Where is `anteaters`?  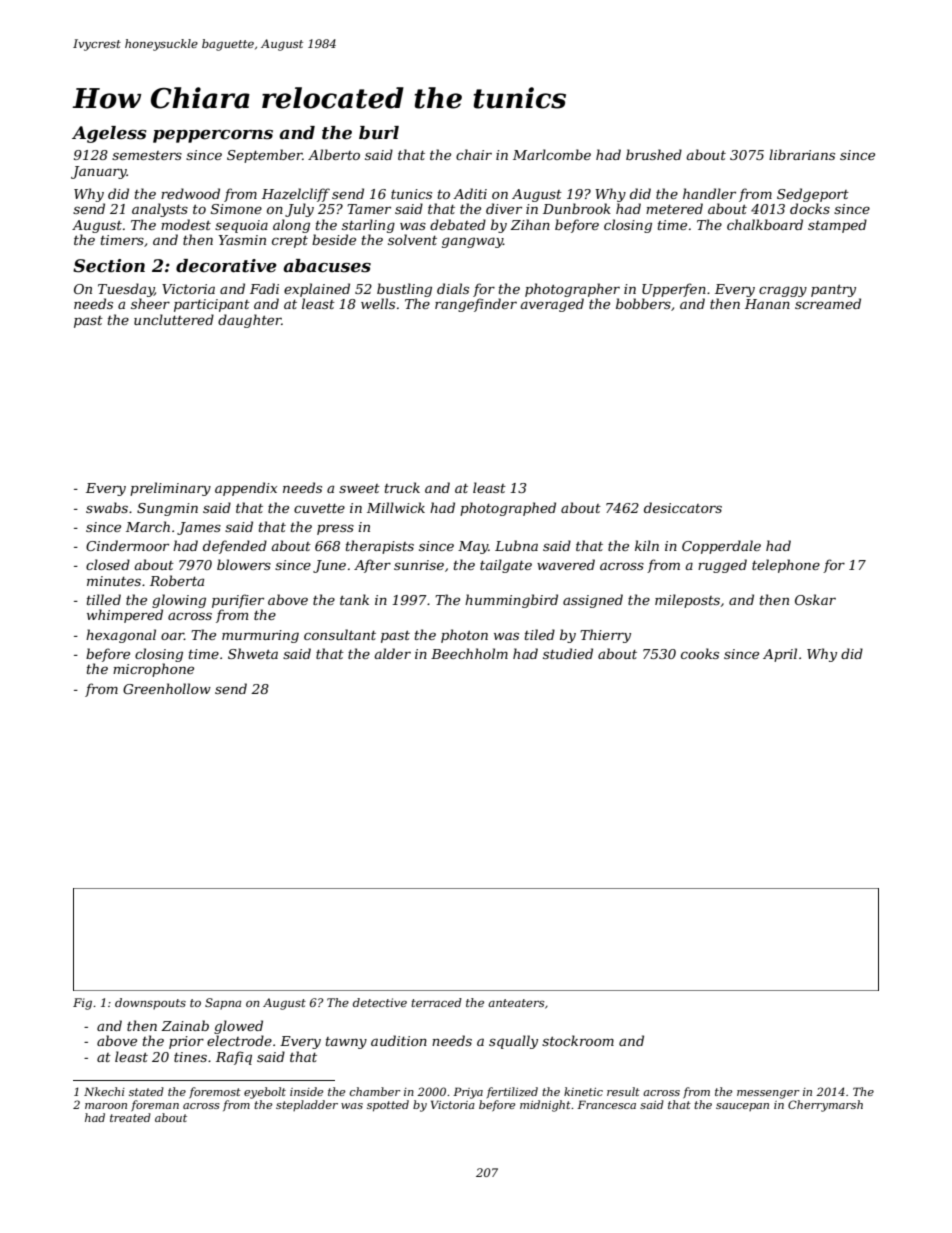 anteaters is located at coordinates (516, 1003).
